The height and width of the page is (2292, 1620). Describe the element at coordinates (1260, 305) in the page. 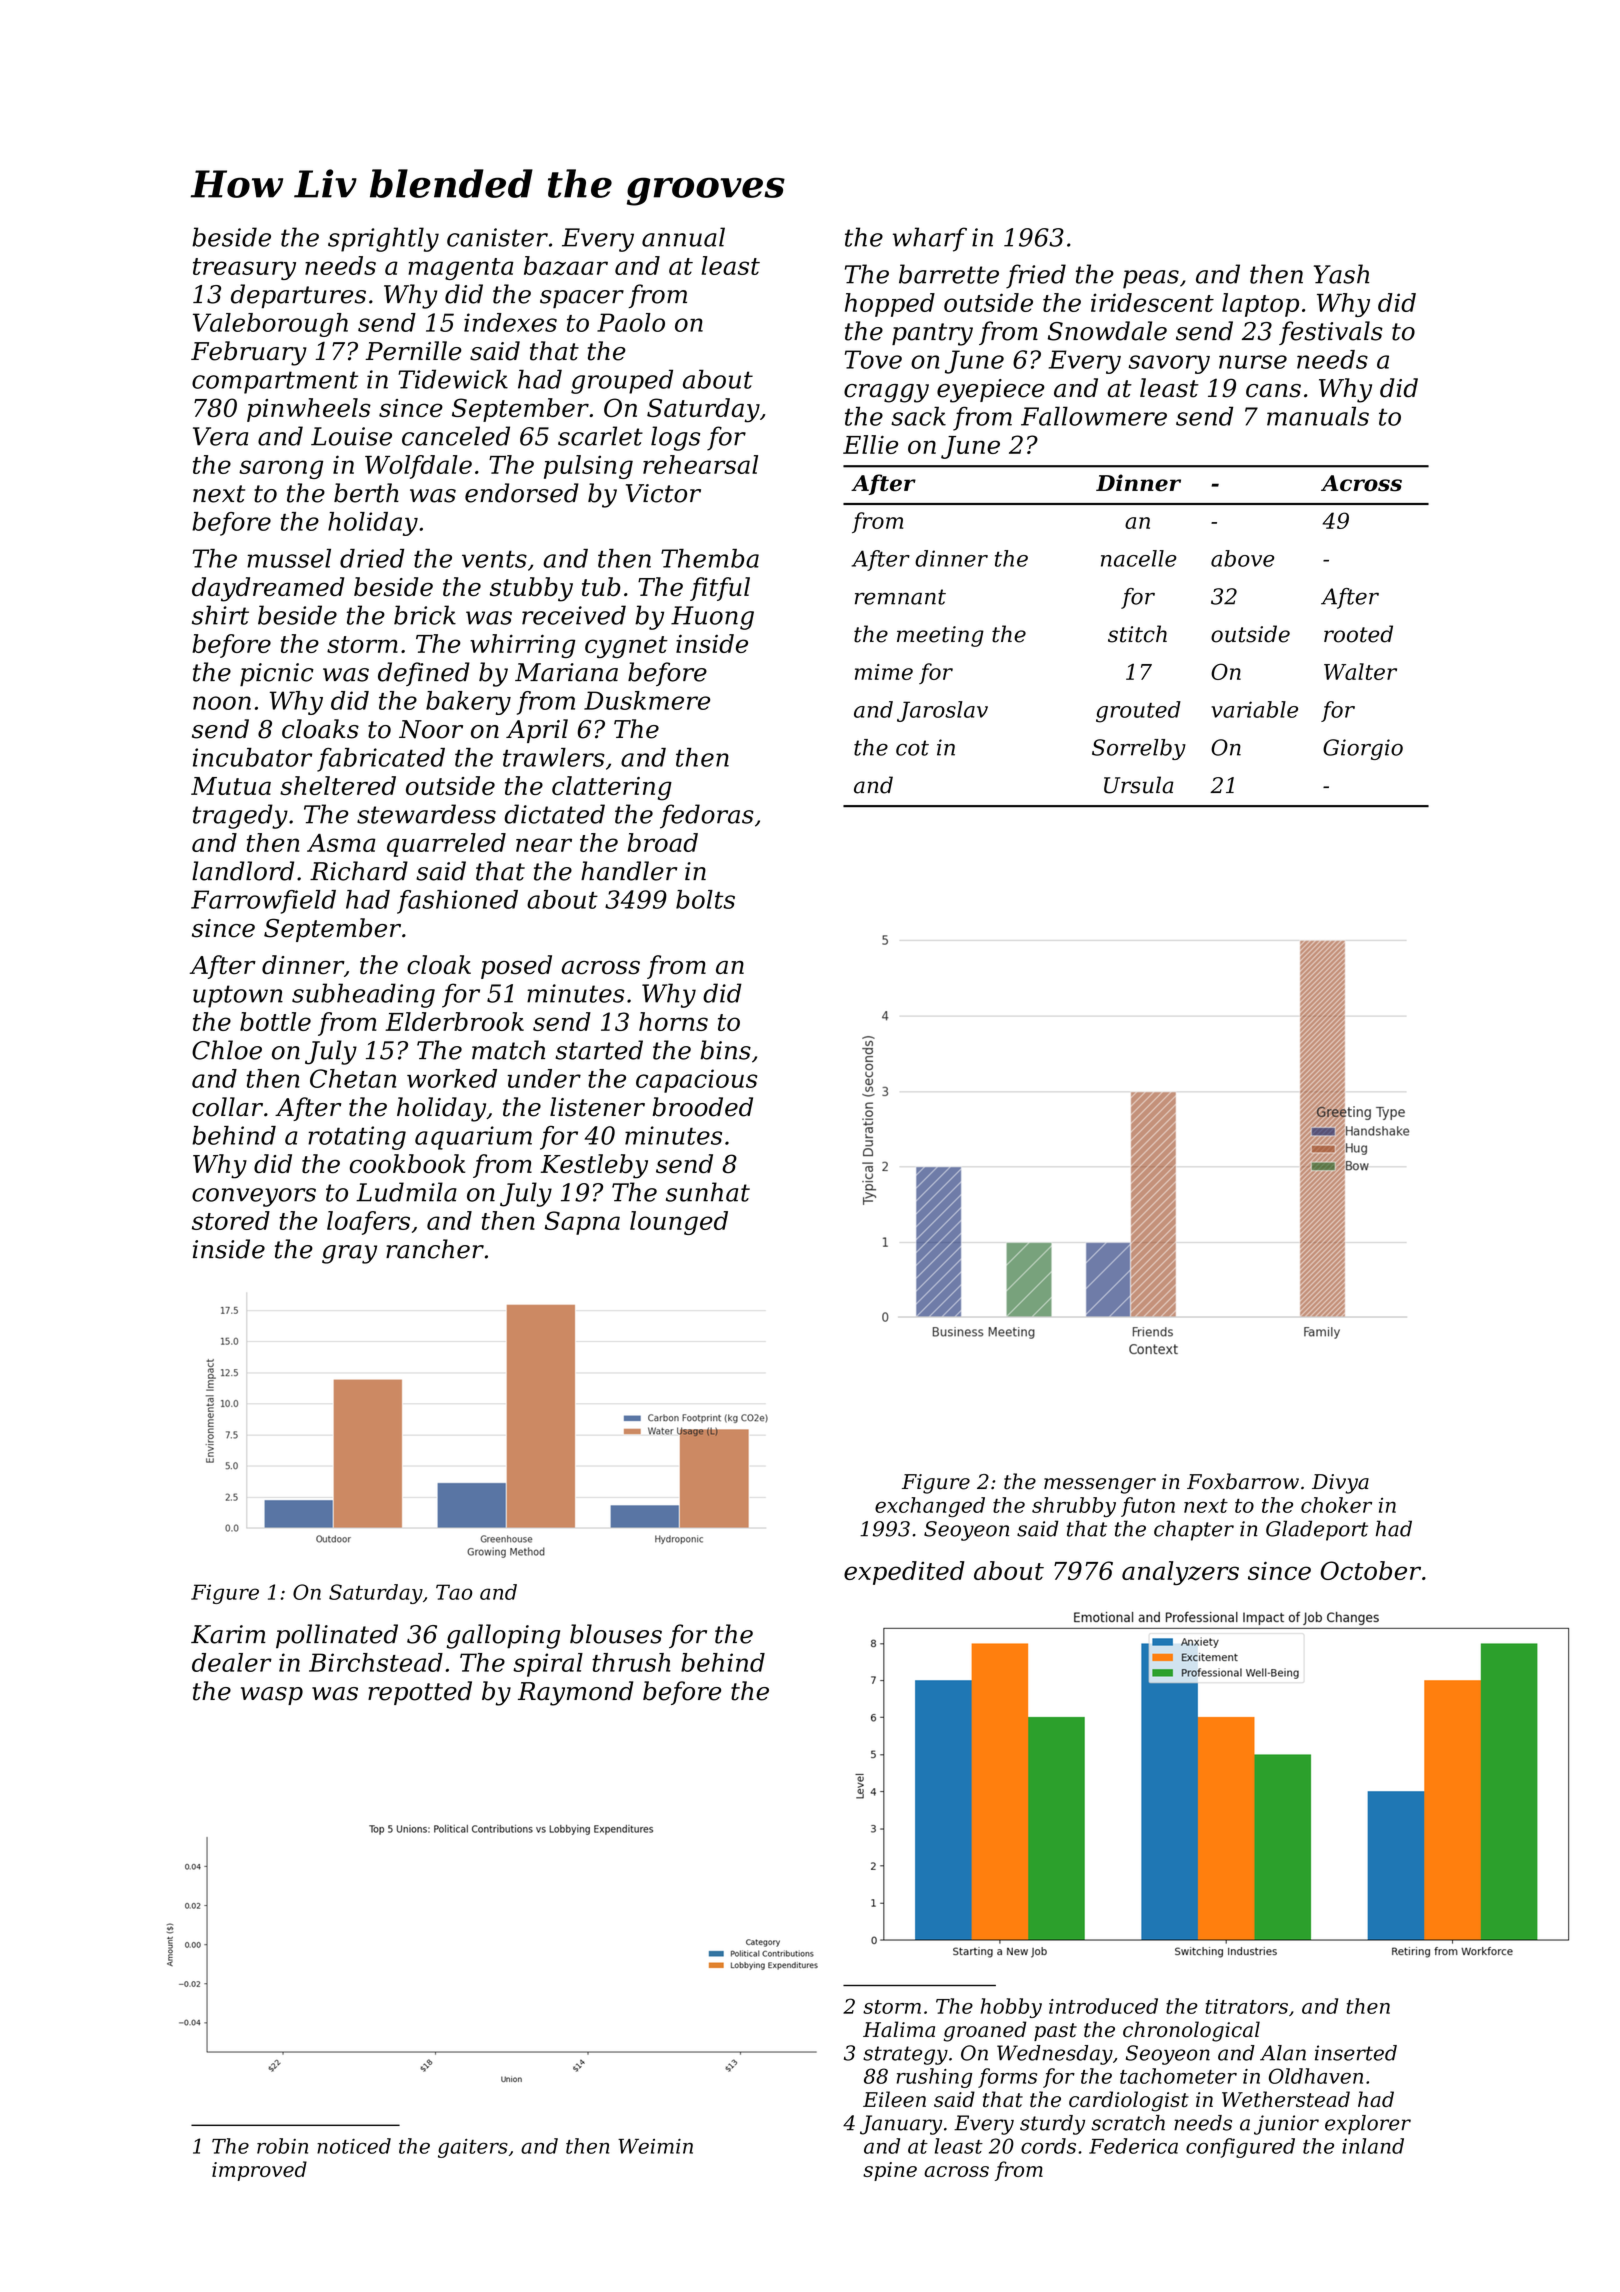

I see `laptop` at that location.
